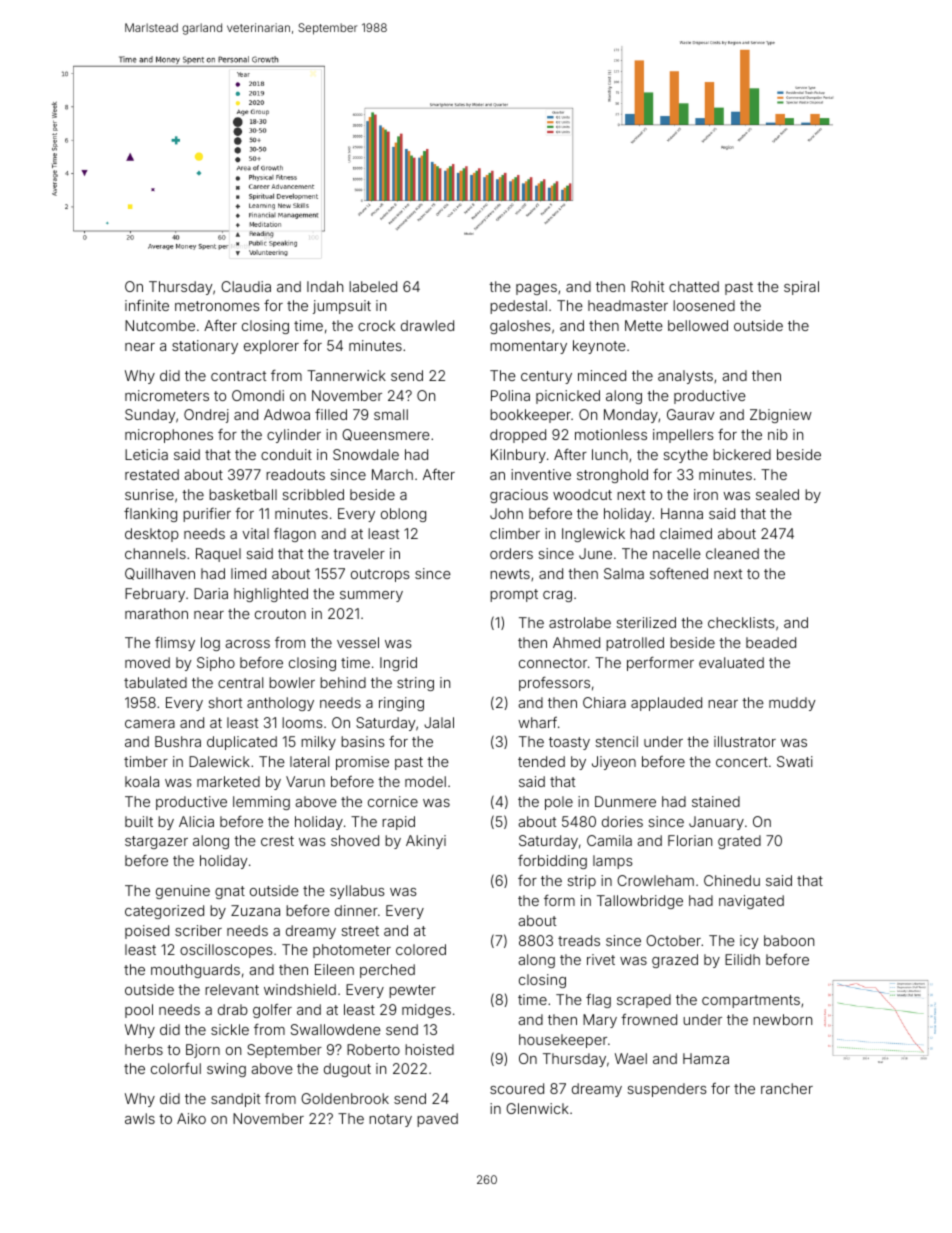 The image size is (952, 1233). Describe the element at coordinates (426, 842) in the image. I see `Akinyi` at that location.
